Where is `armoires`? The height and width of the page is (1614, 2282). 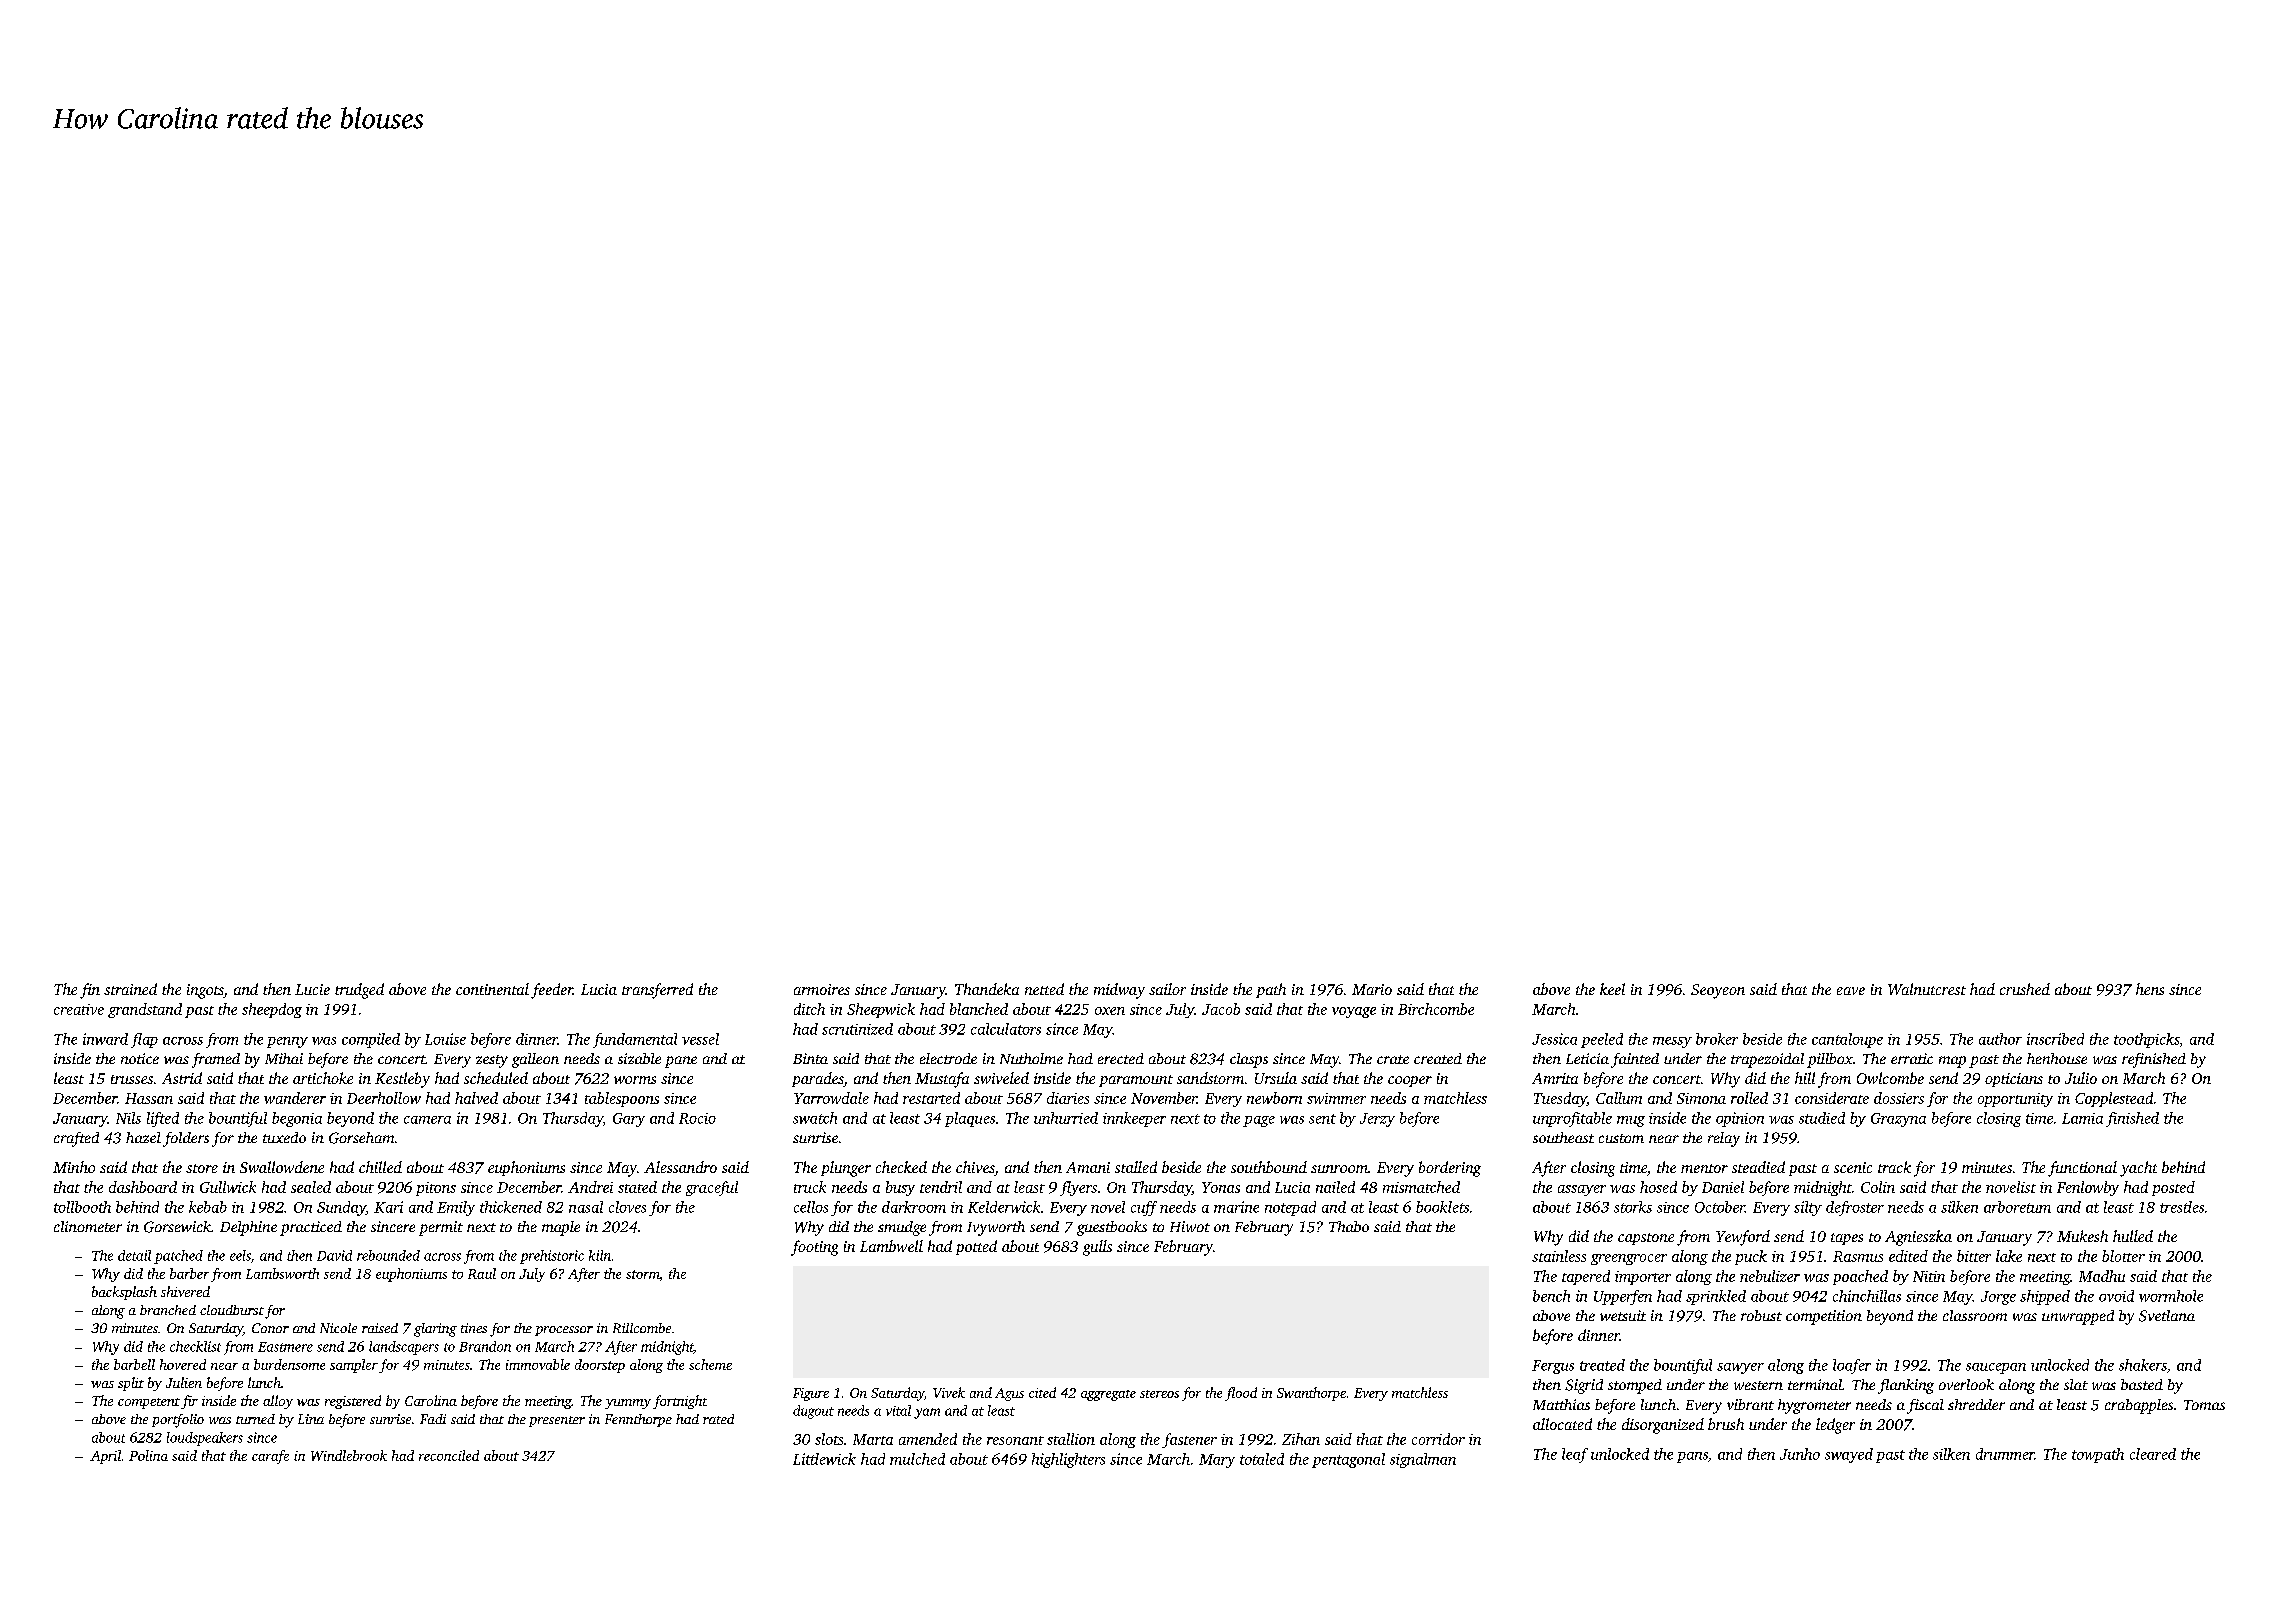 armoires is located at coordinates (822, 989).
